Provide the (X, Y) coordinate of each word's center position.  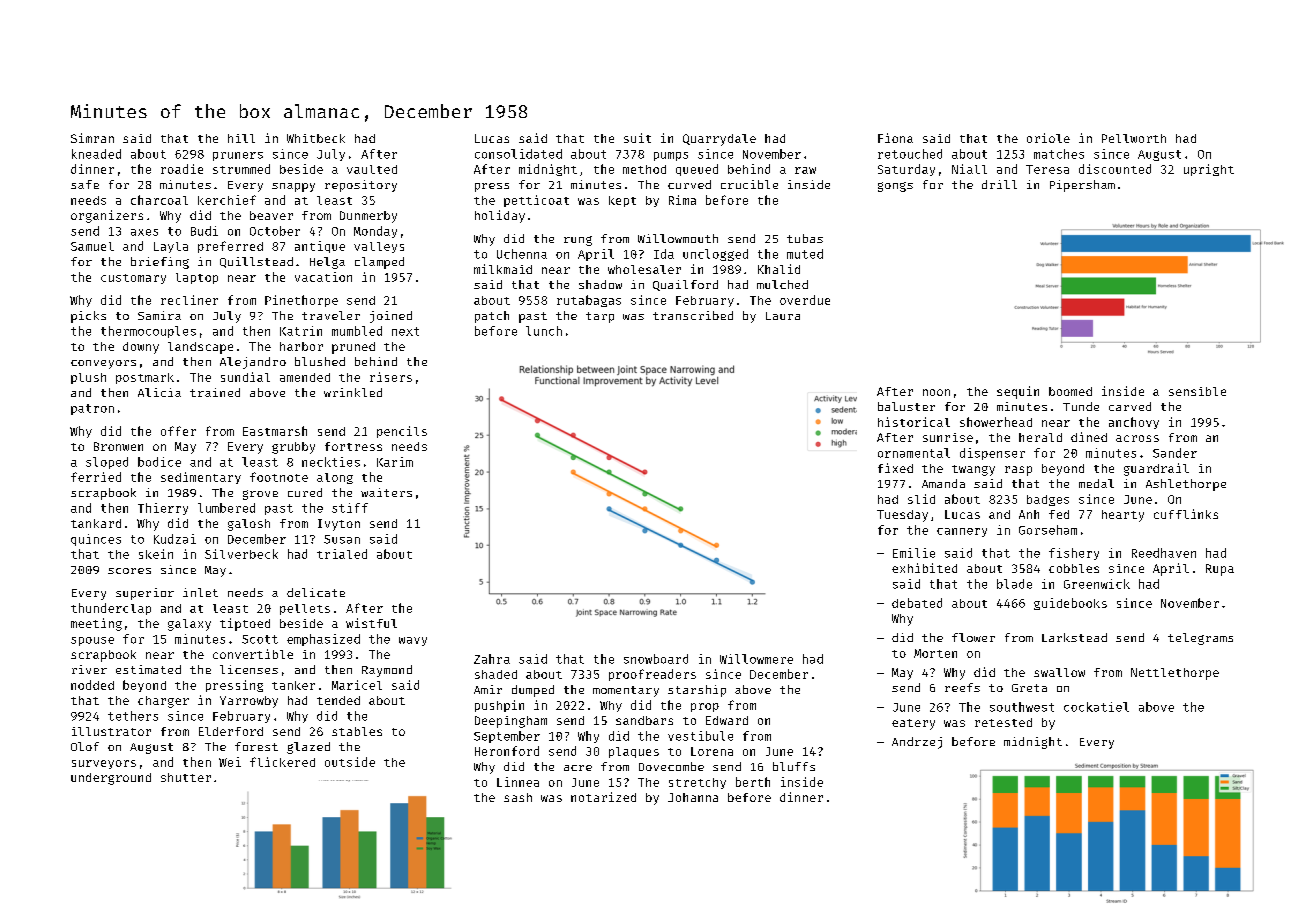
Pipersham (1082, 186)
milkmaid (503, 269)
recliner (189, 300)
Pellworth (1134, 138)
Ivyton (339, 525)
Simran (92, 138)
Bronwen (118, 446)
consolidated (518, 154)
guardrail (1156, 469)
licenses (249, 669)
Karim (395, 462)
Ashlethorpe (1186, 485)
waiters (386, 492)
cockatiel (1096, 707)
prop (705, 707)
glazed (308, 748)
